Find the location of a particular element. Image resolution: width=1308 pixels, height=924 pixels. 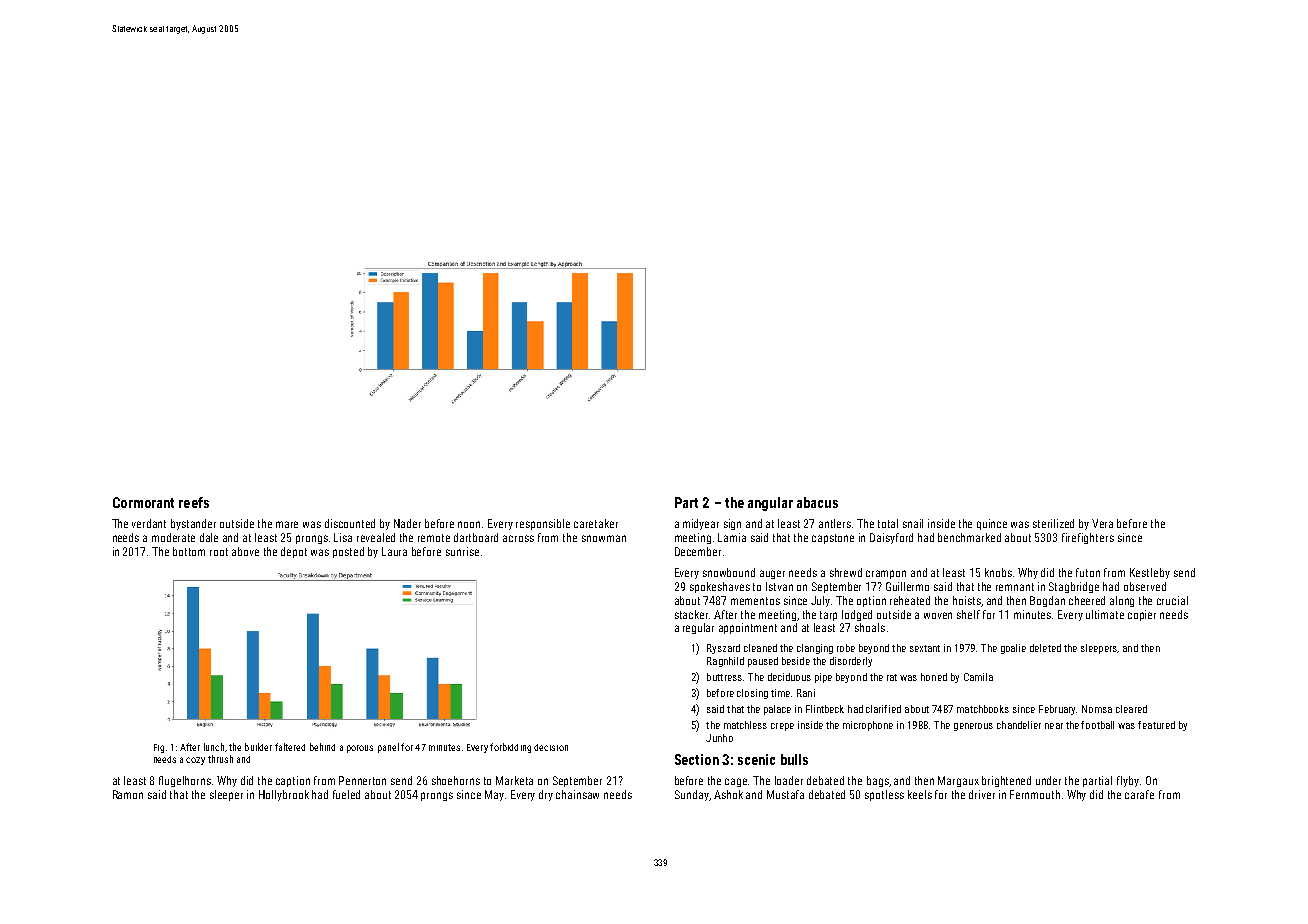

crampon is located at coordinates (886, 574).
